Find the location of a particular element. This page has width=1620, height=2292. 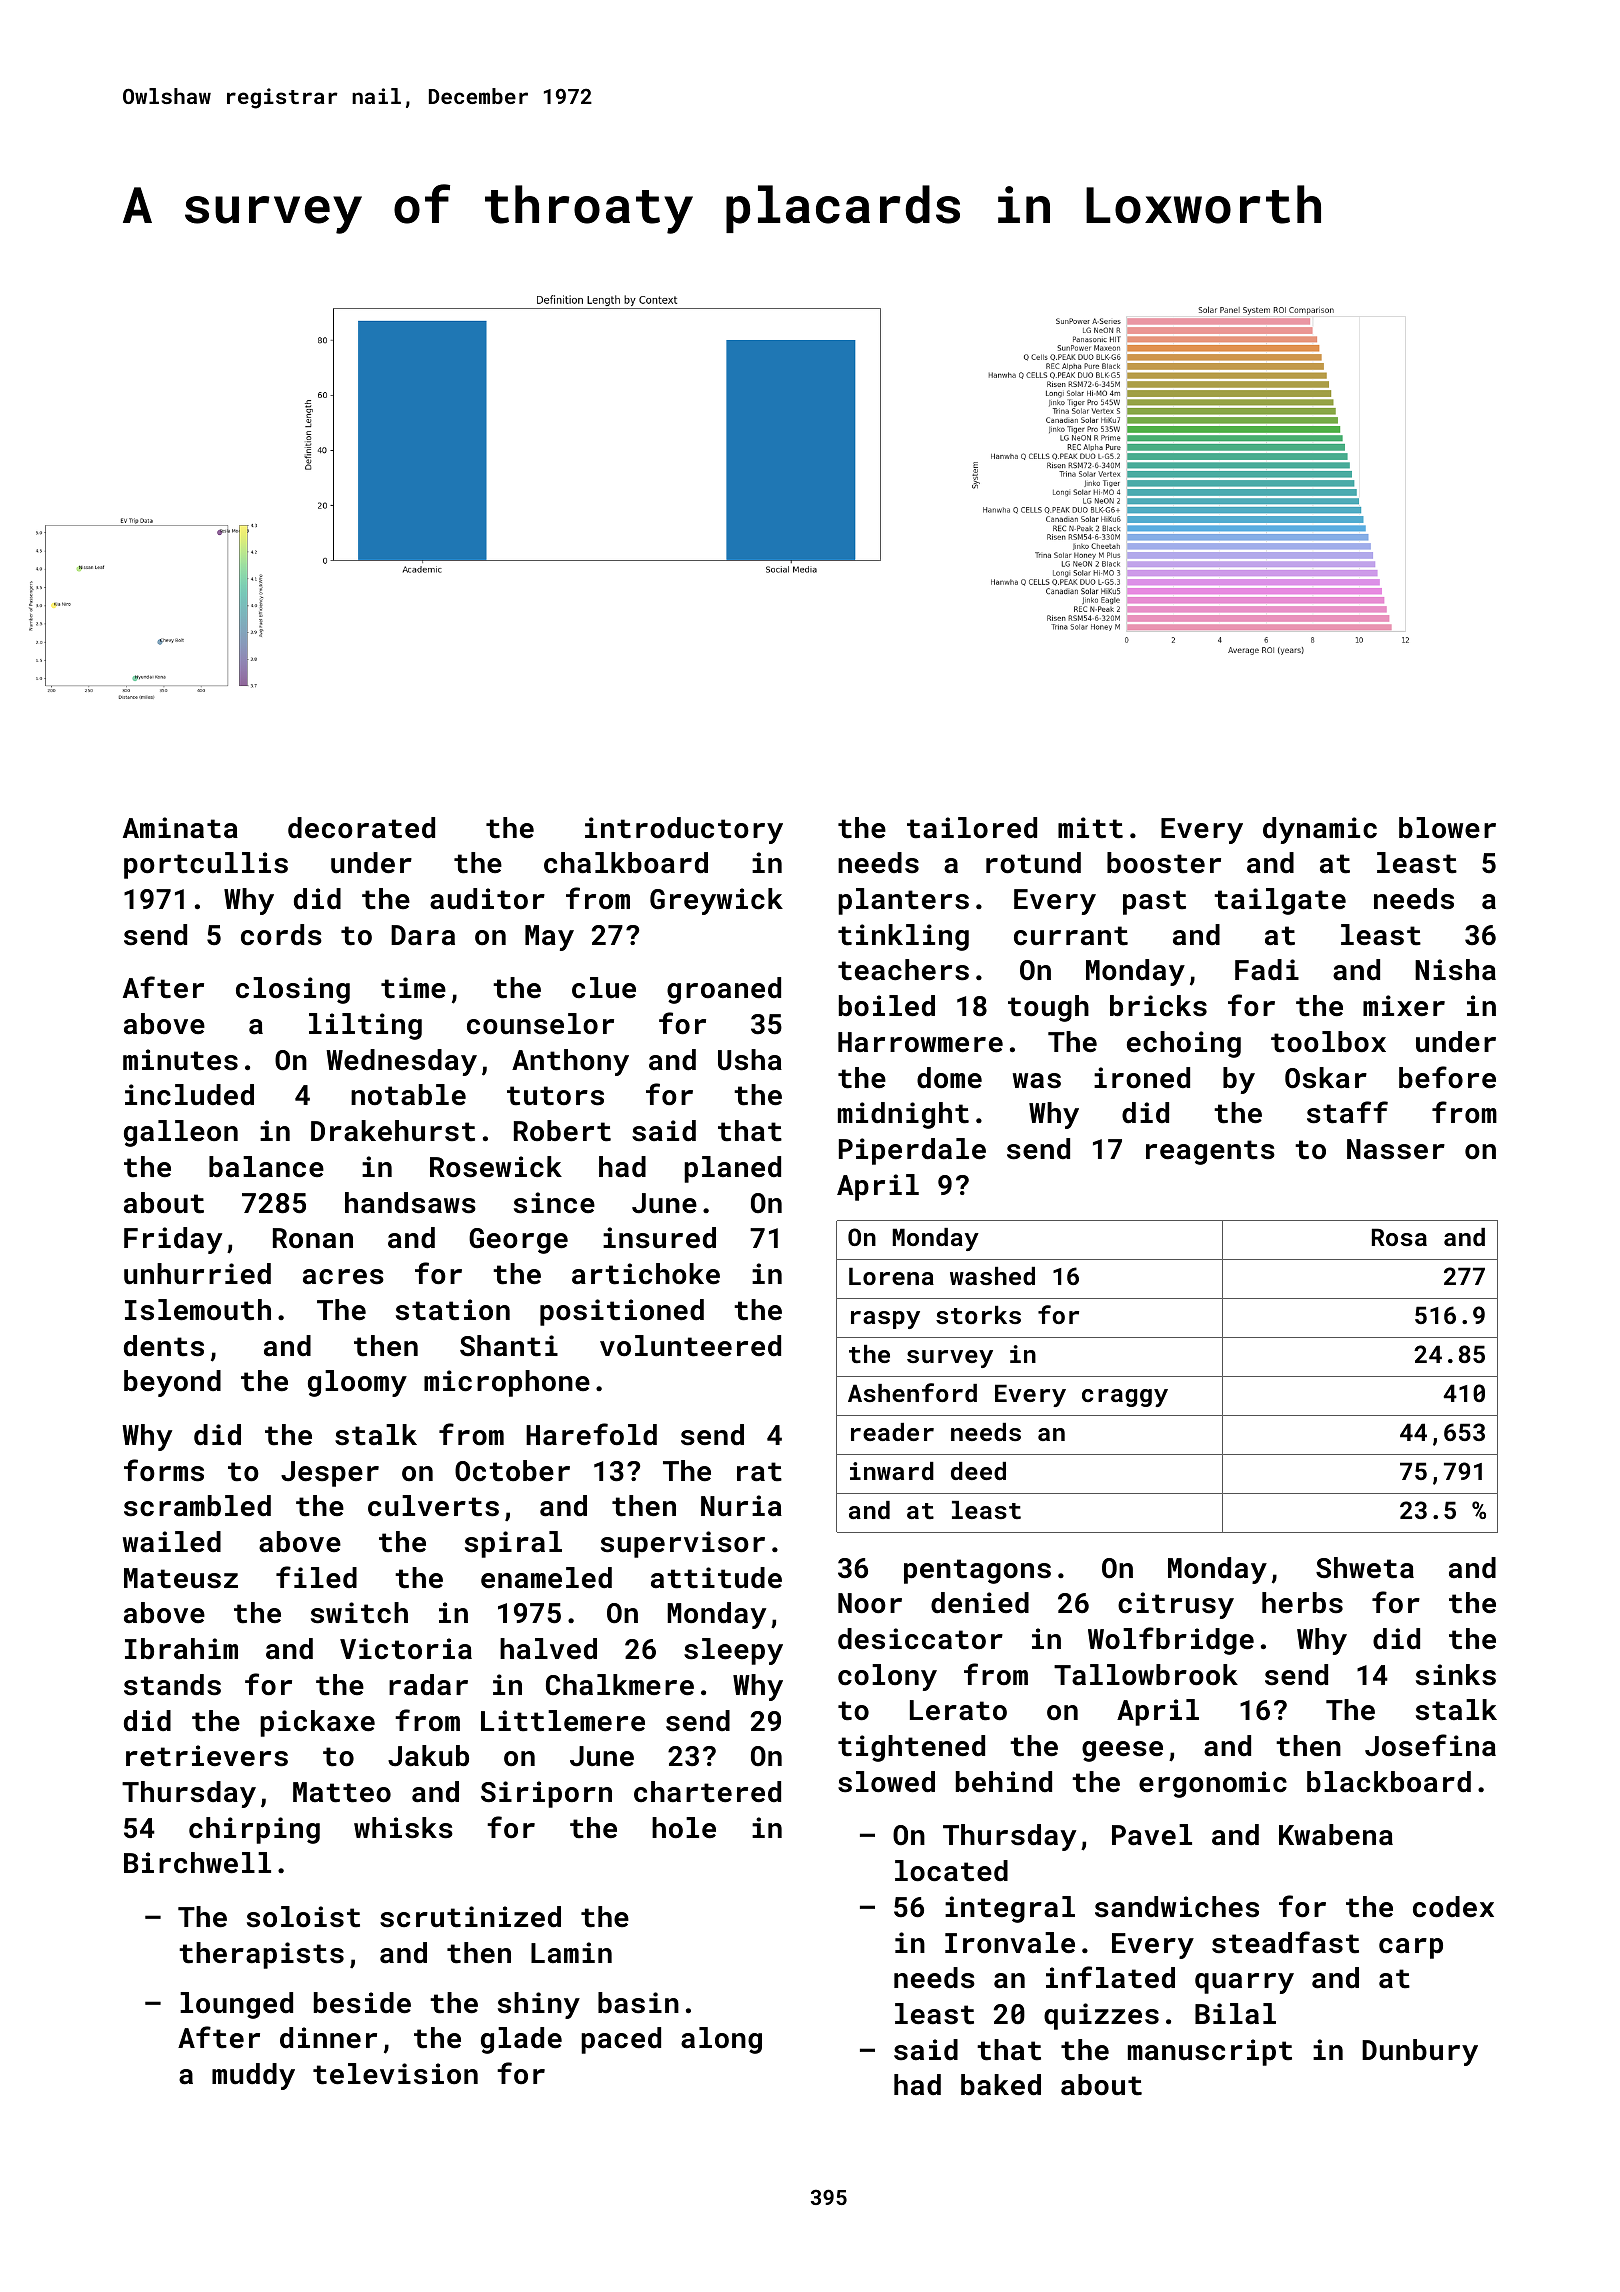

lilting is located at coordinates (365, 1026).
